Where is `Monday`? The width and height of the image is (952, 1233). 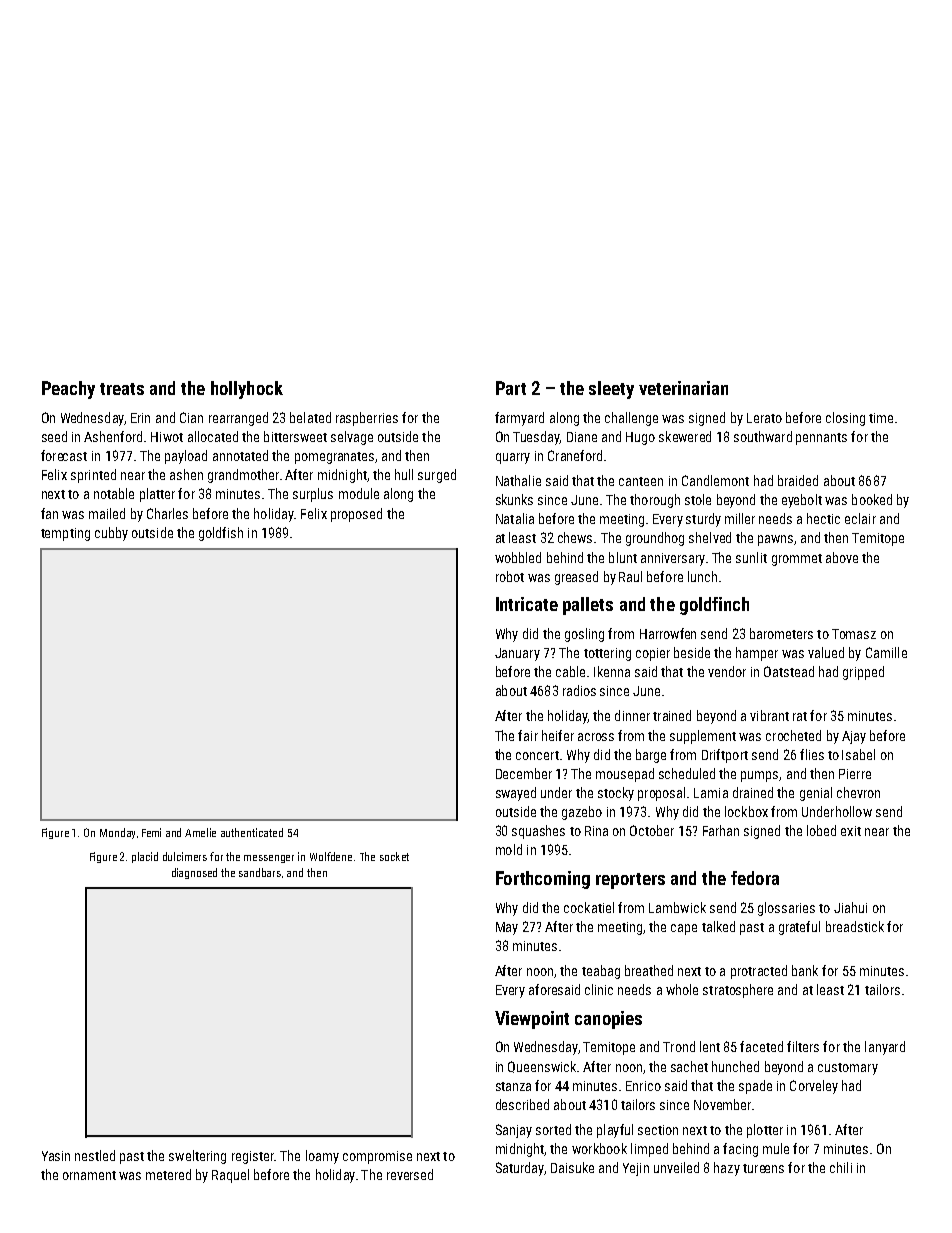
Monday is located at coordinates (117, 833).
